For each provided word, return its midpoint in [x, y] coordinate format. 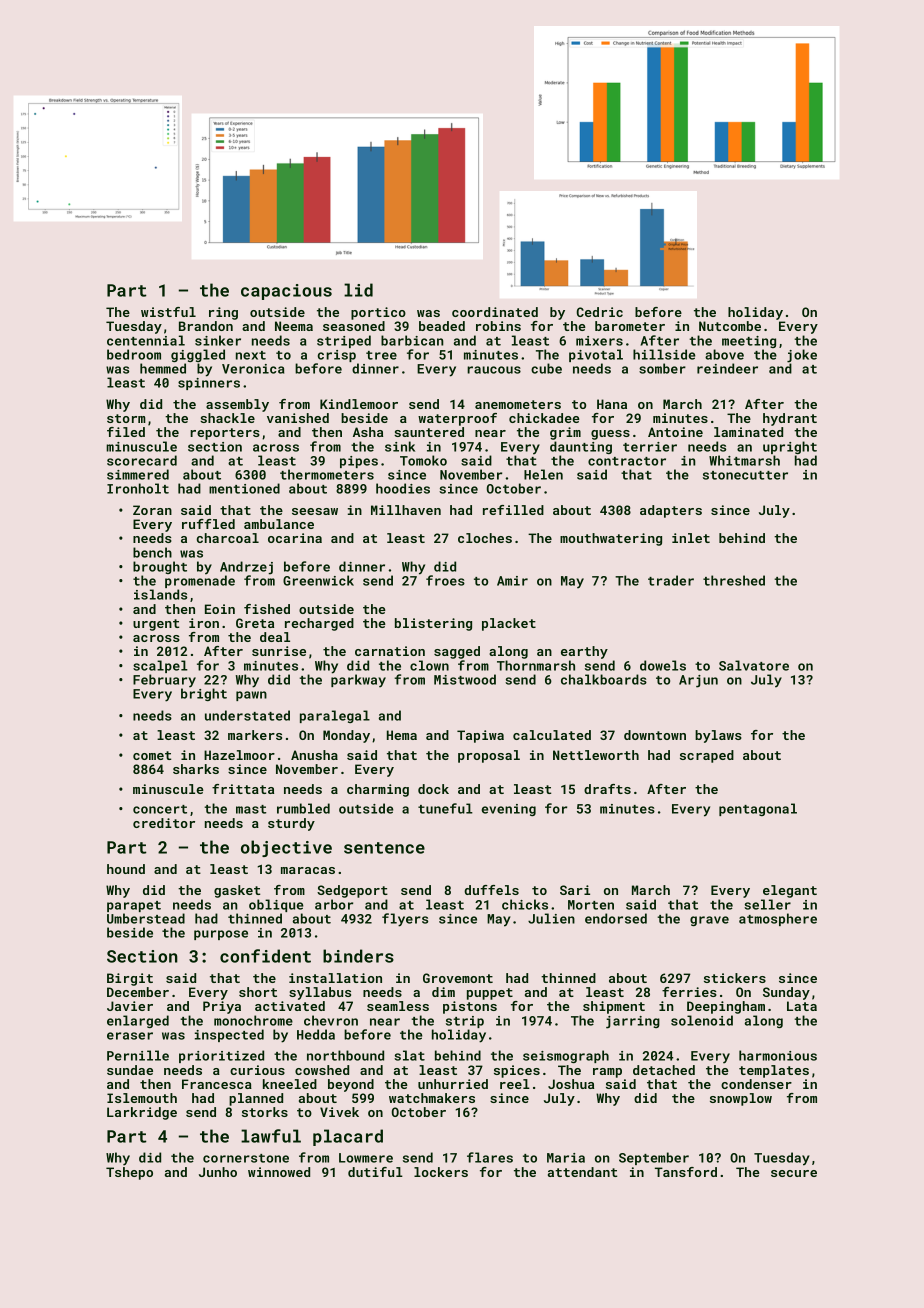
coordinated [495, 312]
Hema [402, 735]
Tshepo [129, 1173]
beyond [351, 1085]
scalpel [160, 666]
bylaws [718, 736]
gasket [237, 891]
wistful [168, 312]
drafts [607, 789]
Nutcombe [730, 326]
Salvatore [754, 665]
